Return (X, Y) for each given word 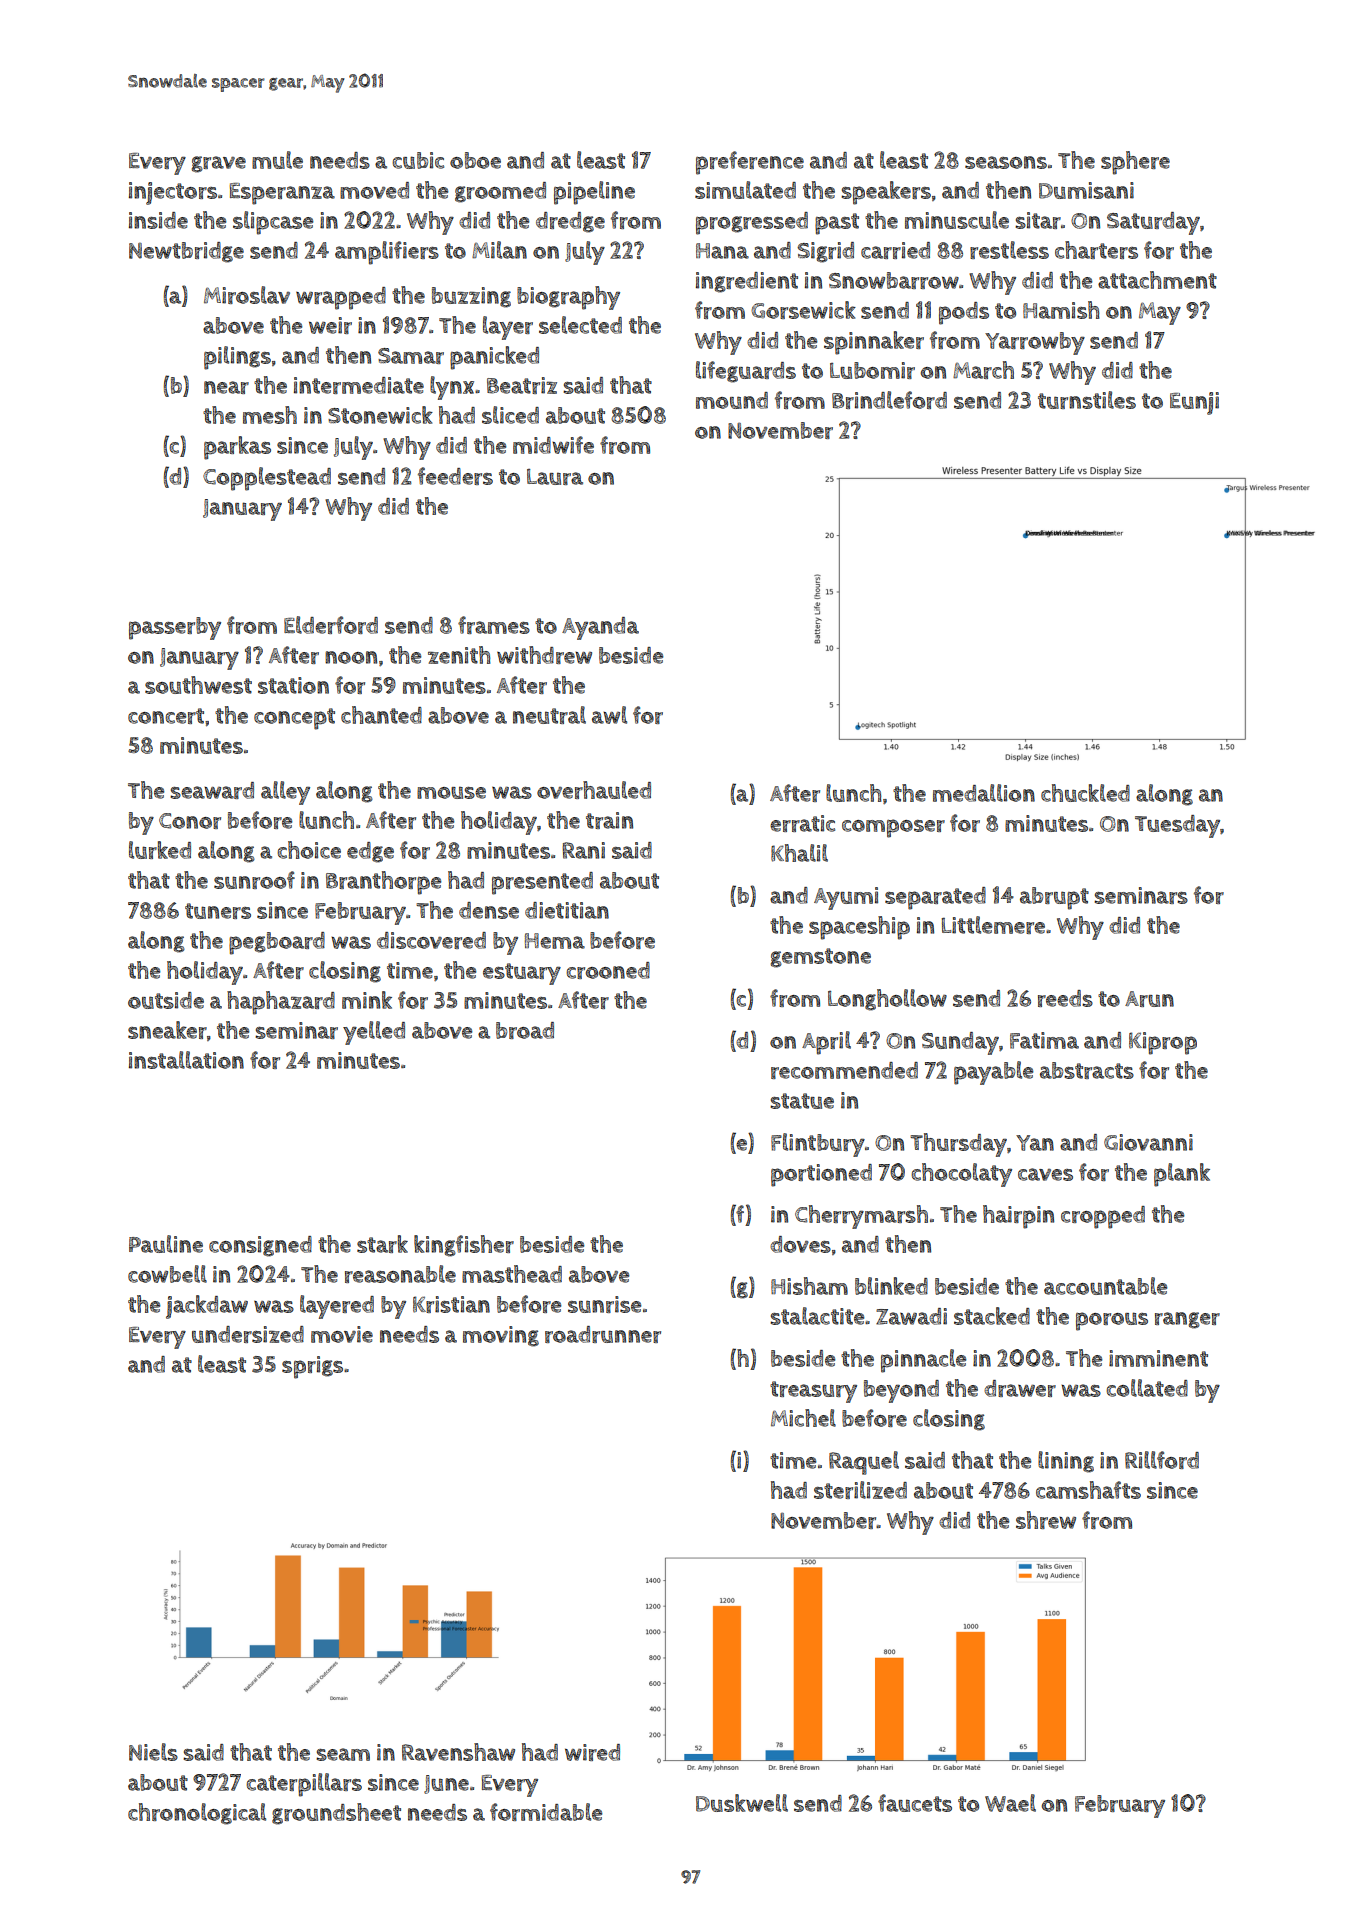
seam (343, 1754)
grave (219, 164)
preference (750, 163)
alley (285, 793)
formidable (546, 1812)
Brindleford (889, 400)
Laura (555, 477)
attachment (1157, 280)
